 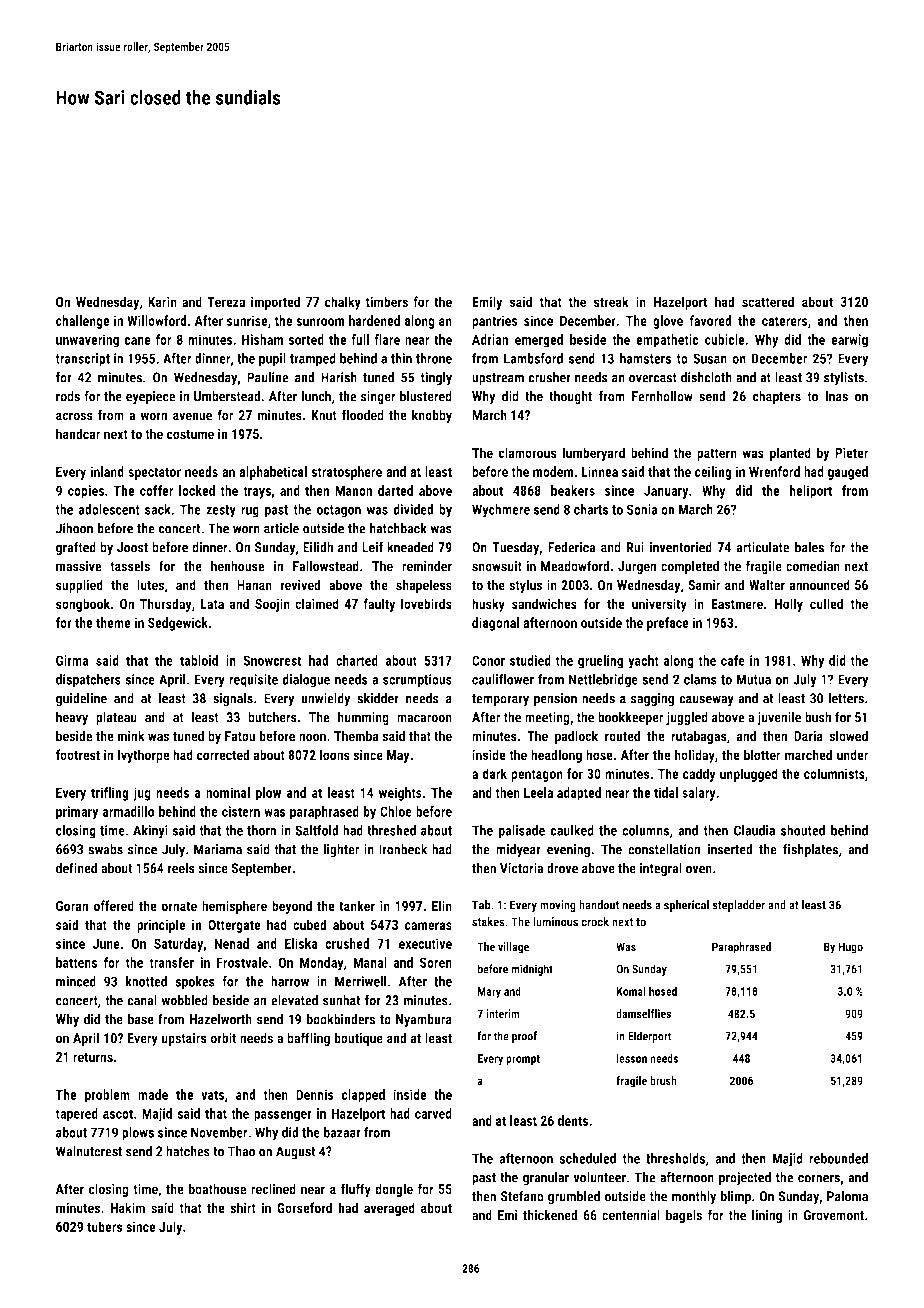 What do you see at coordinates (550, 1215) in the document?
I see `thickened` at bounding box center [550, 1215].
